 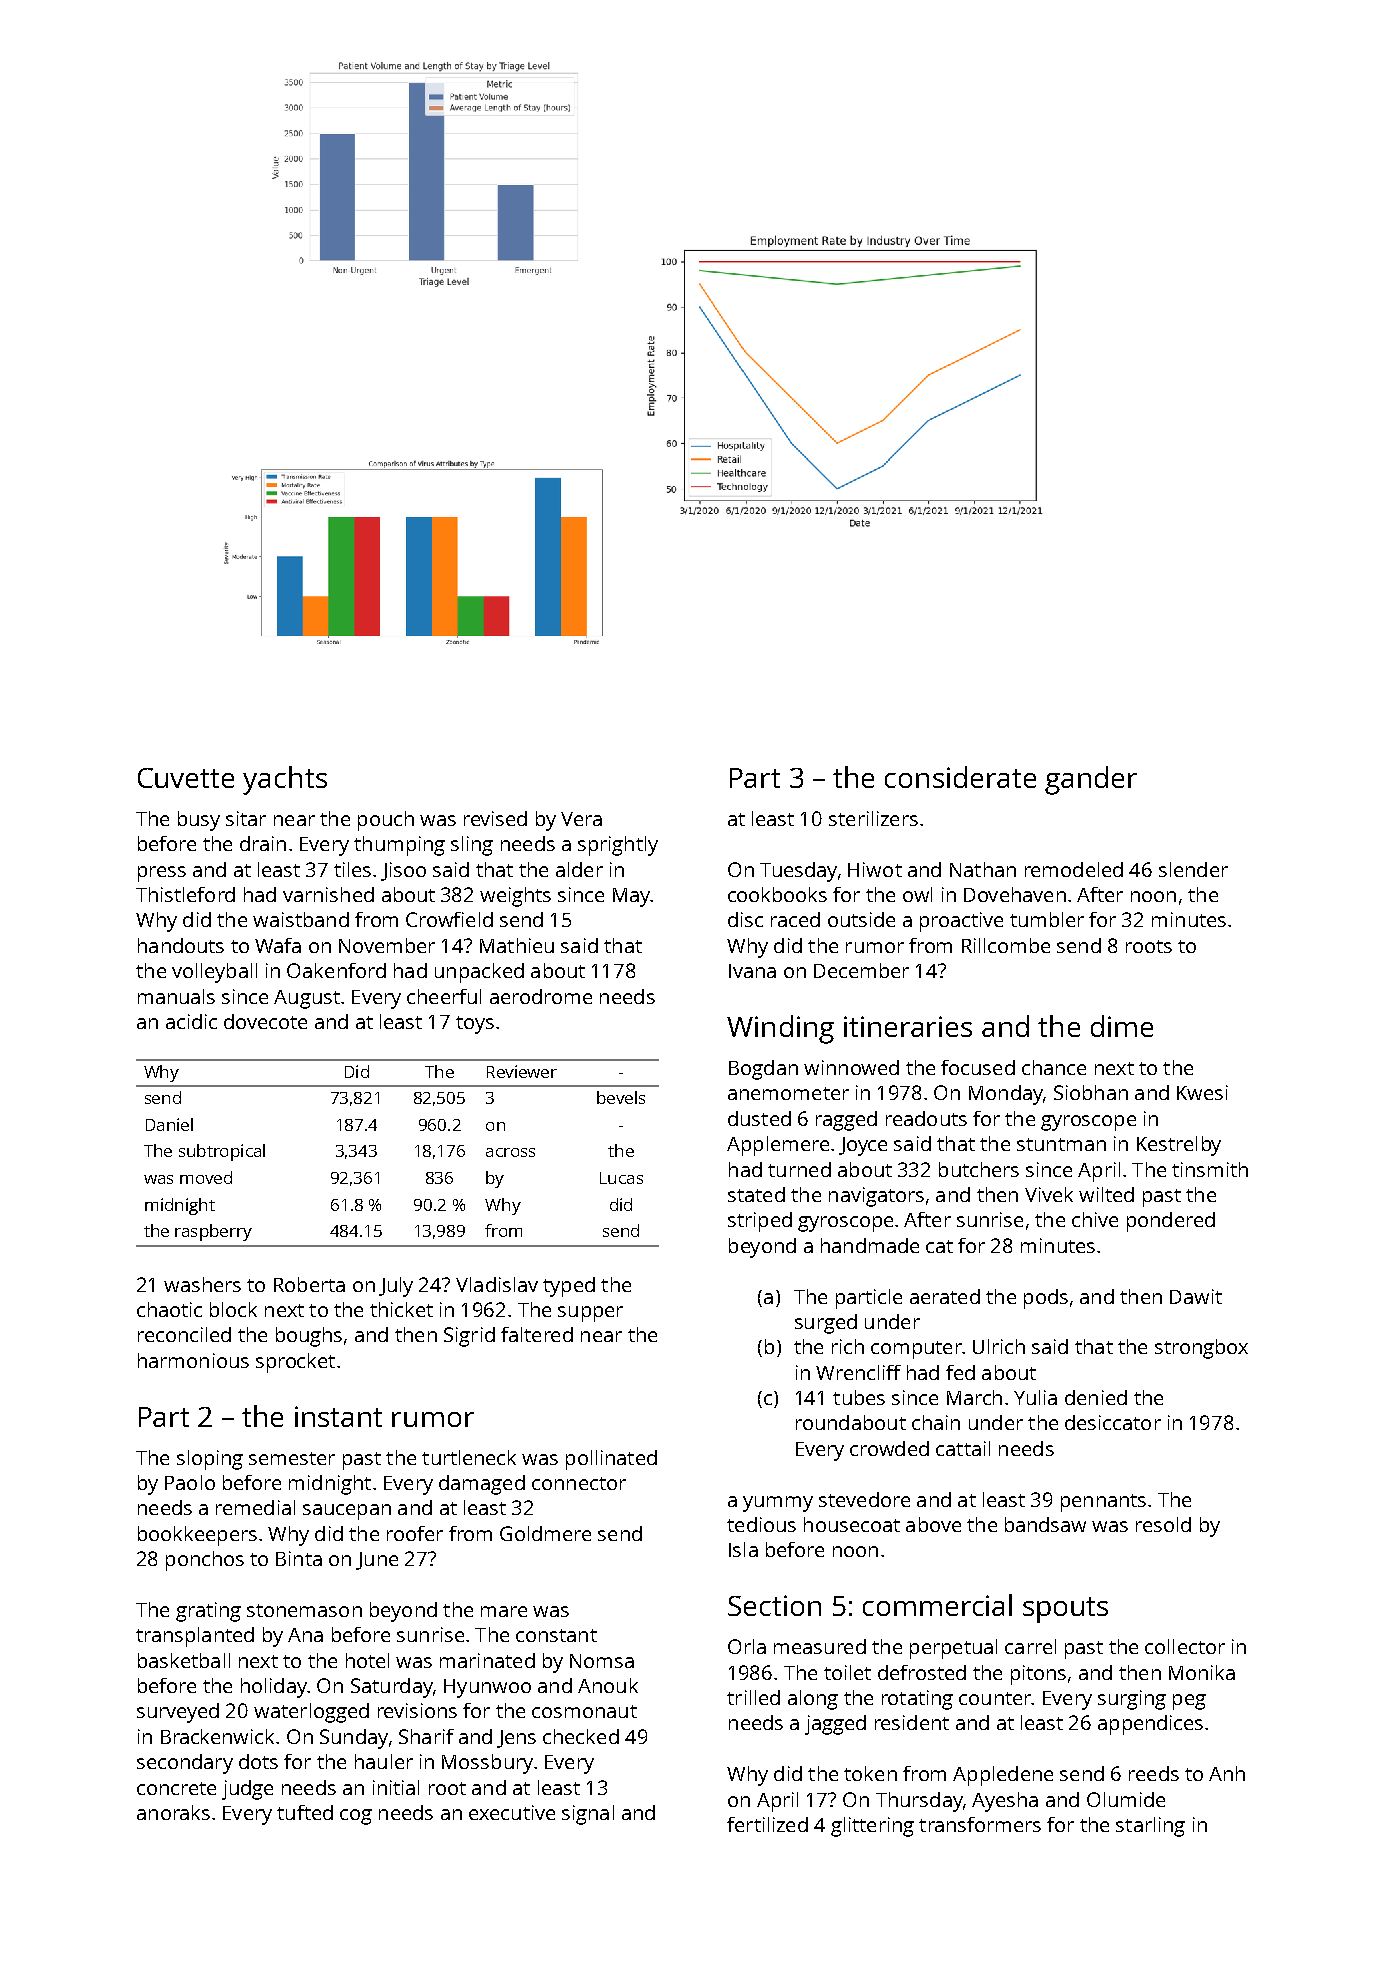 I want to click on gander, so click(x=1091, y=780).
